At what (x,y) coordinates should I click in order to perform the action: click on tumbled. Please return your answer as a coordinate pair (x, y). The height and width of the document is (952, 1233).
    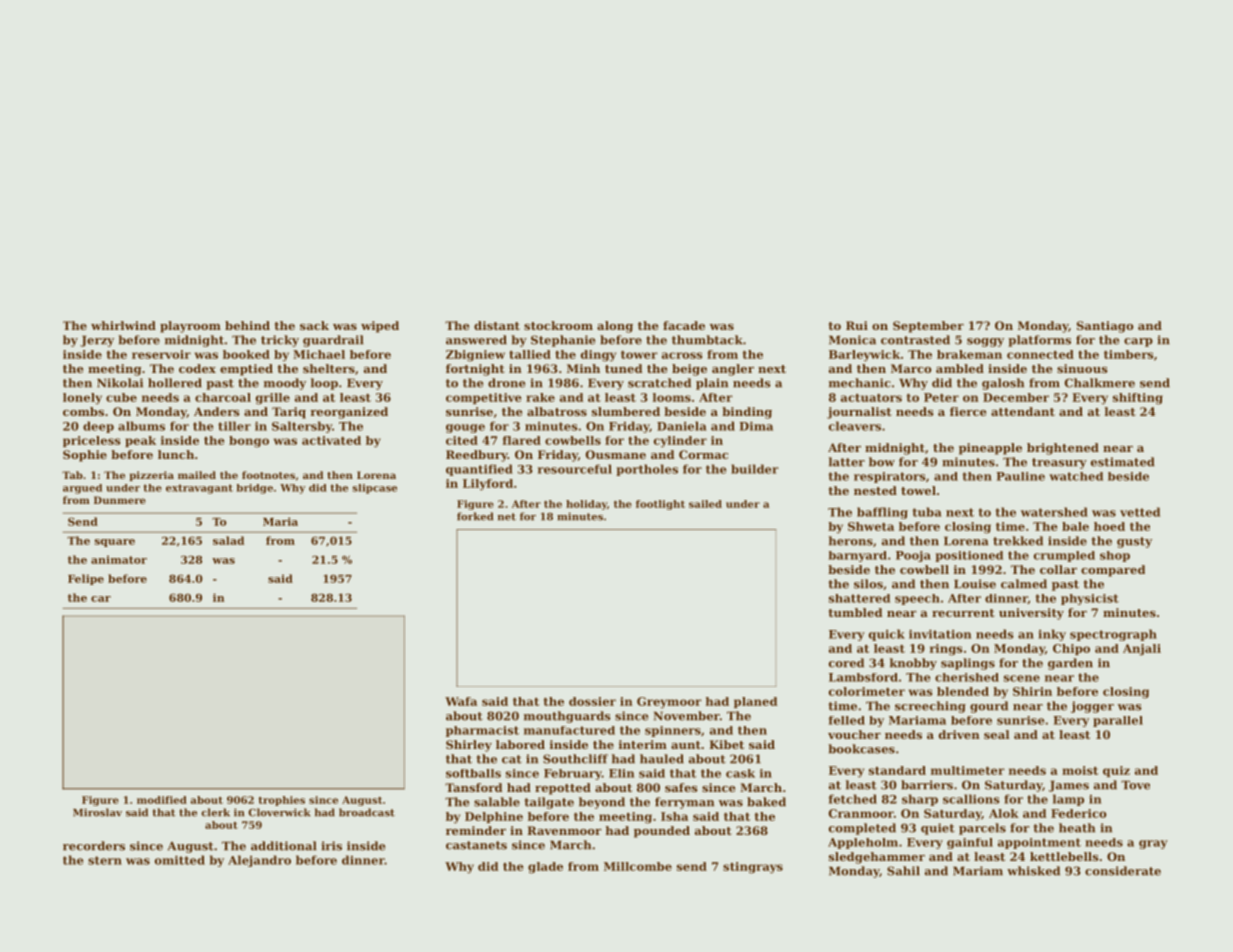
    Looking at the image, I should click on (855, 612).
